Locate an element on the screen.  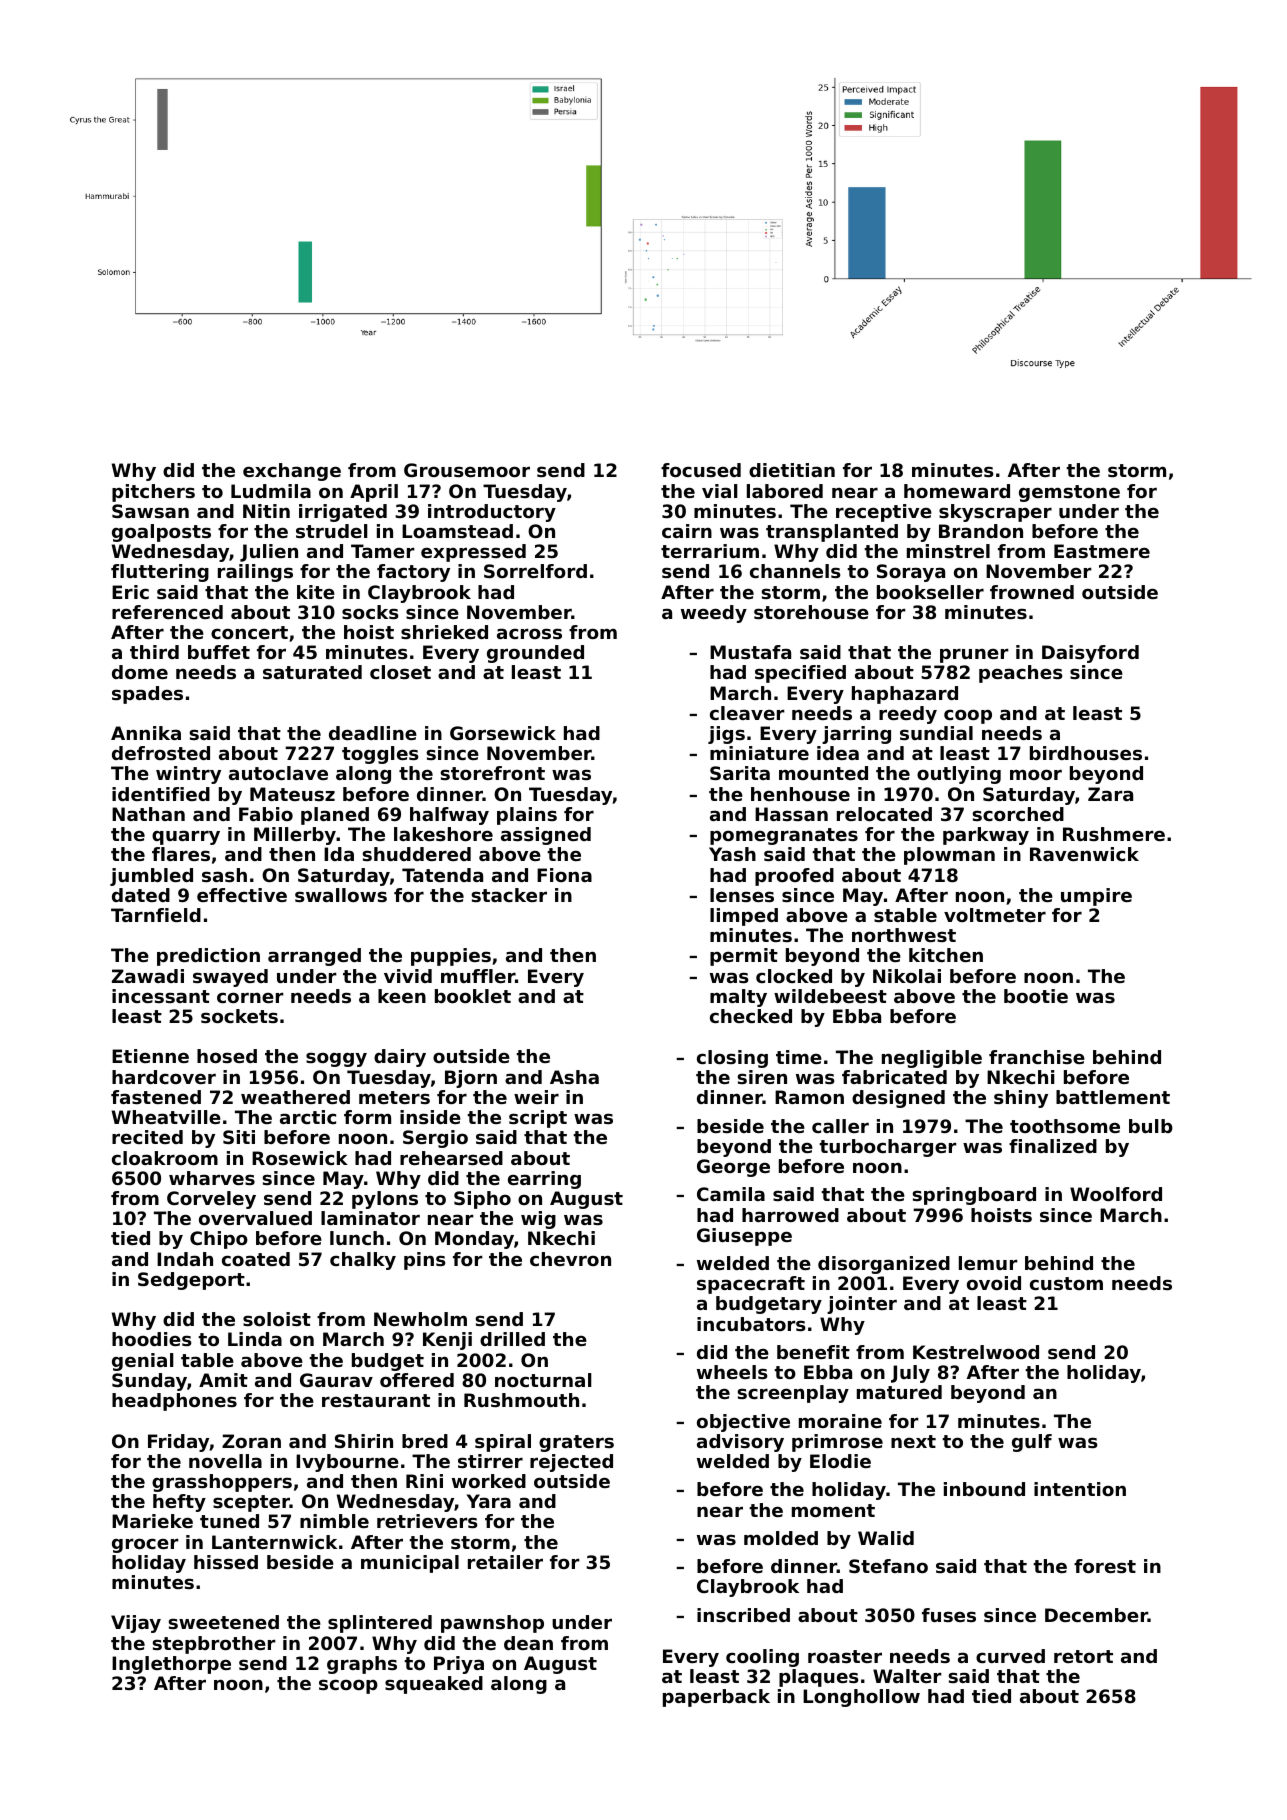
Inglethorpe is located at coordinates (171, 1665).
